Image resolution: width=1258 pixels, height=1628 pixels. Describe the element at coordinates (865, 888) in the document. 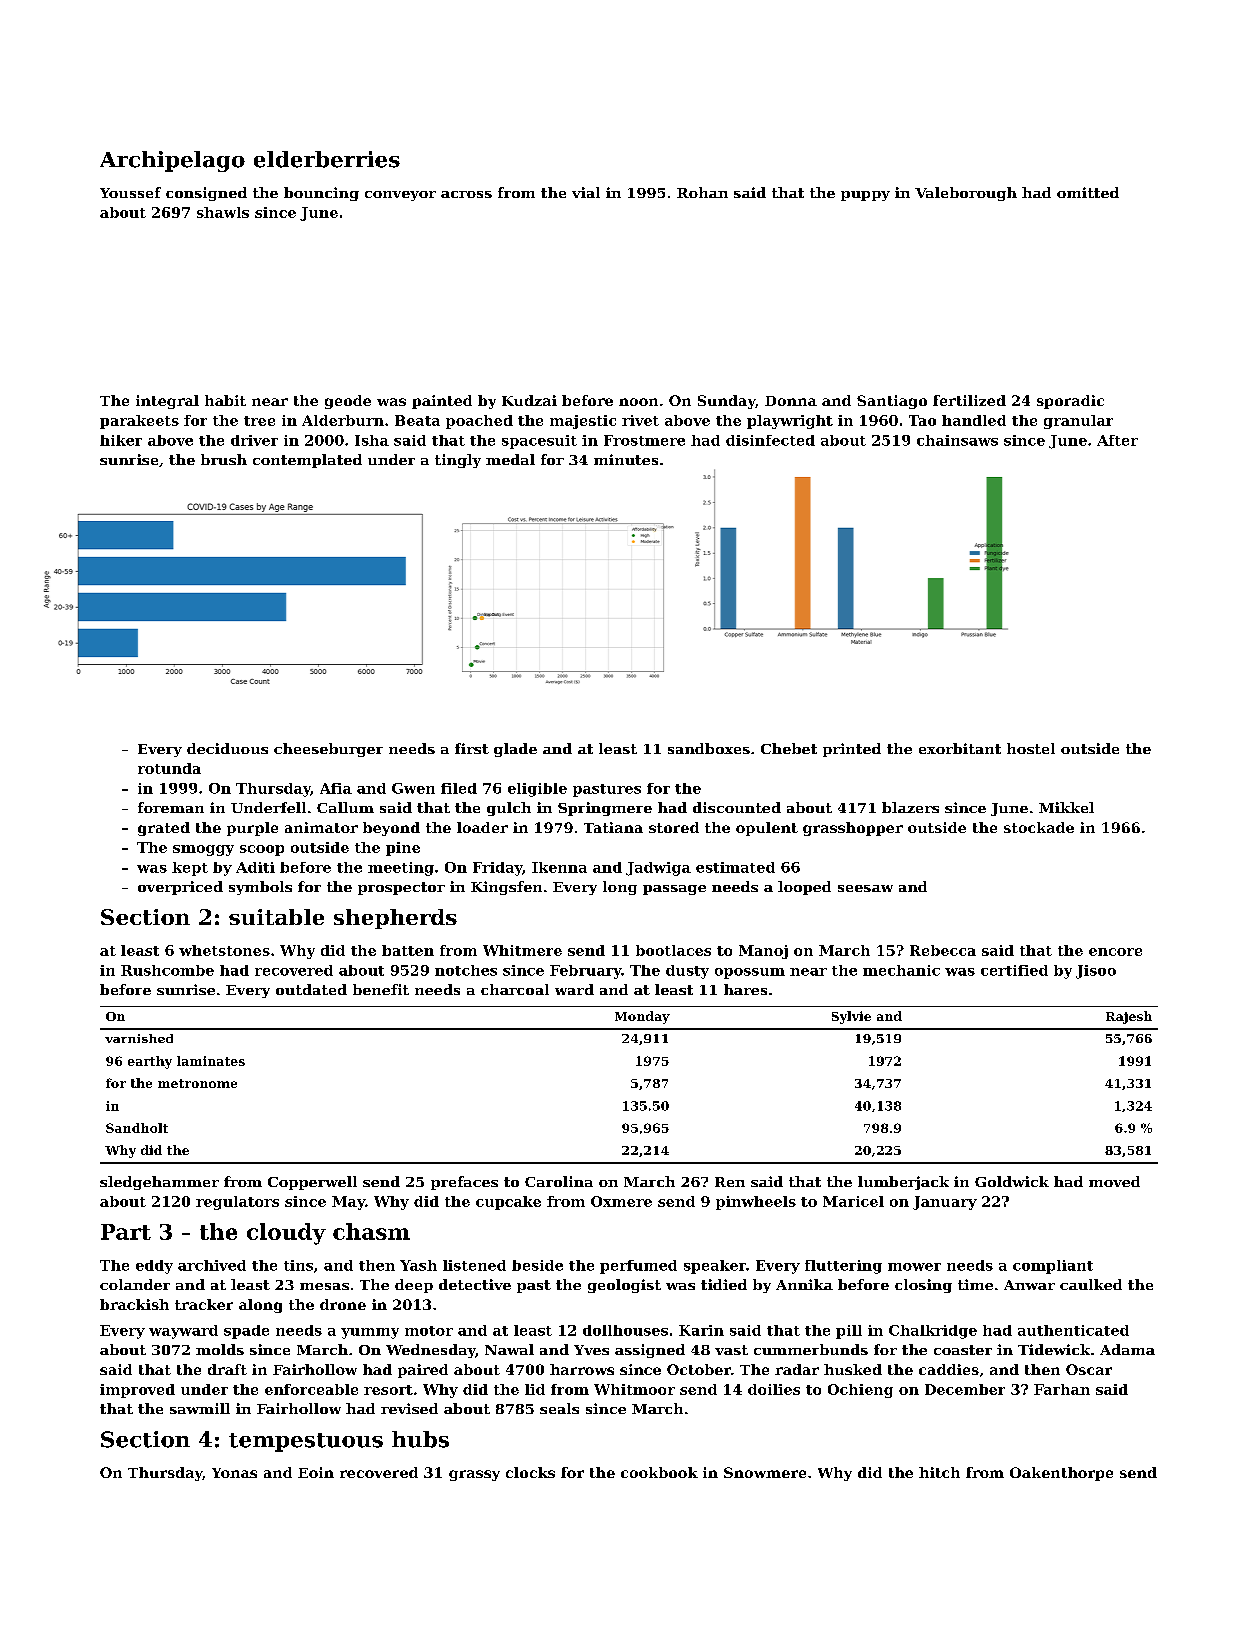

I see `seesaw` at that location.
